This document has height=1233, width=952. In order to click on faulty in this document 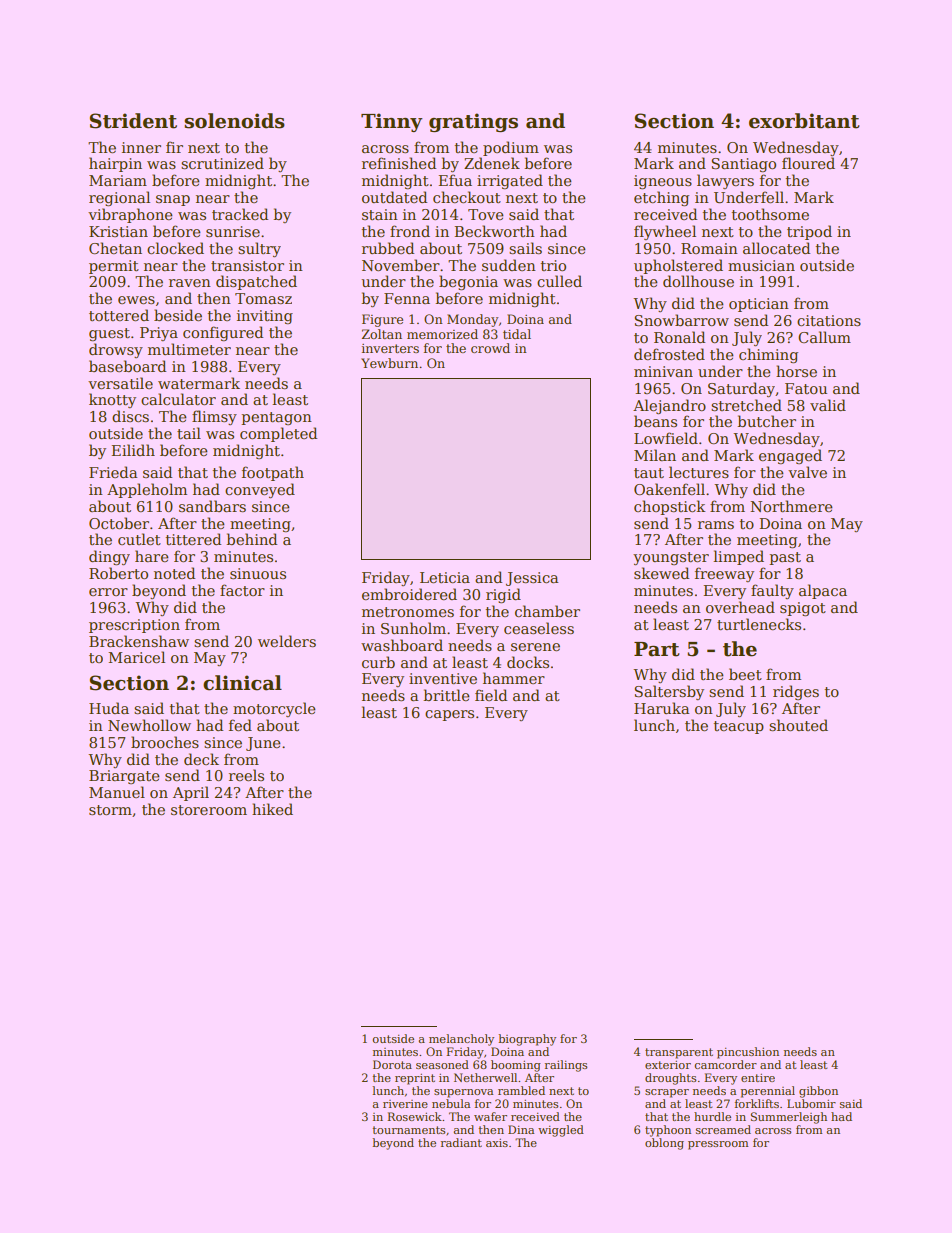, I will do `click(772, 591)`.
